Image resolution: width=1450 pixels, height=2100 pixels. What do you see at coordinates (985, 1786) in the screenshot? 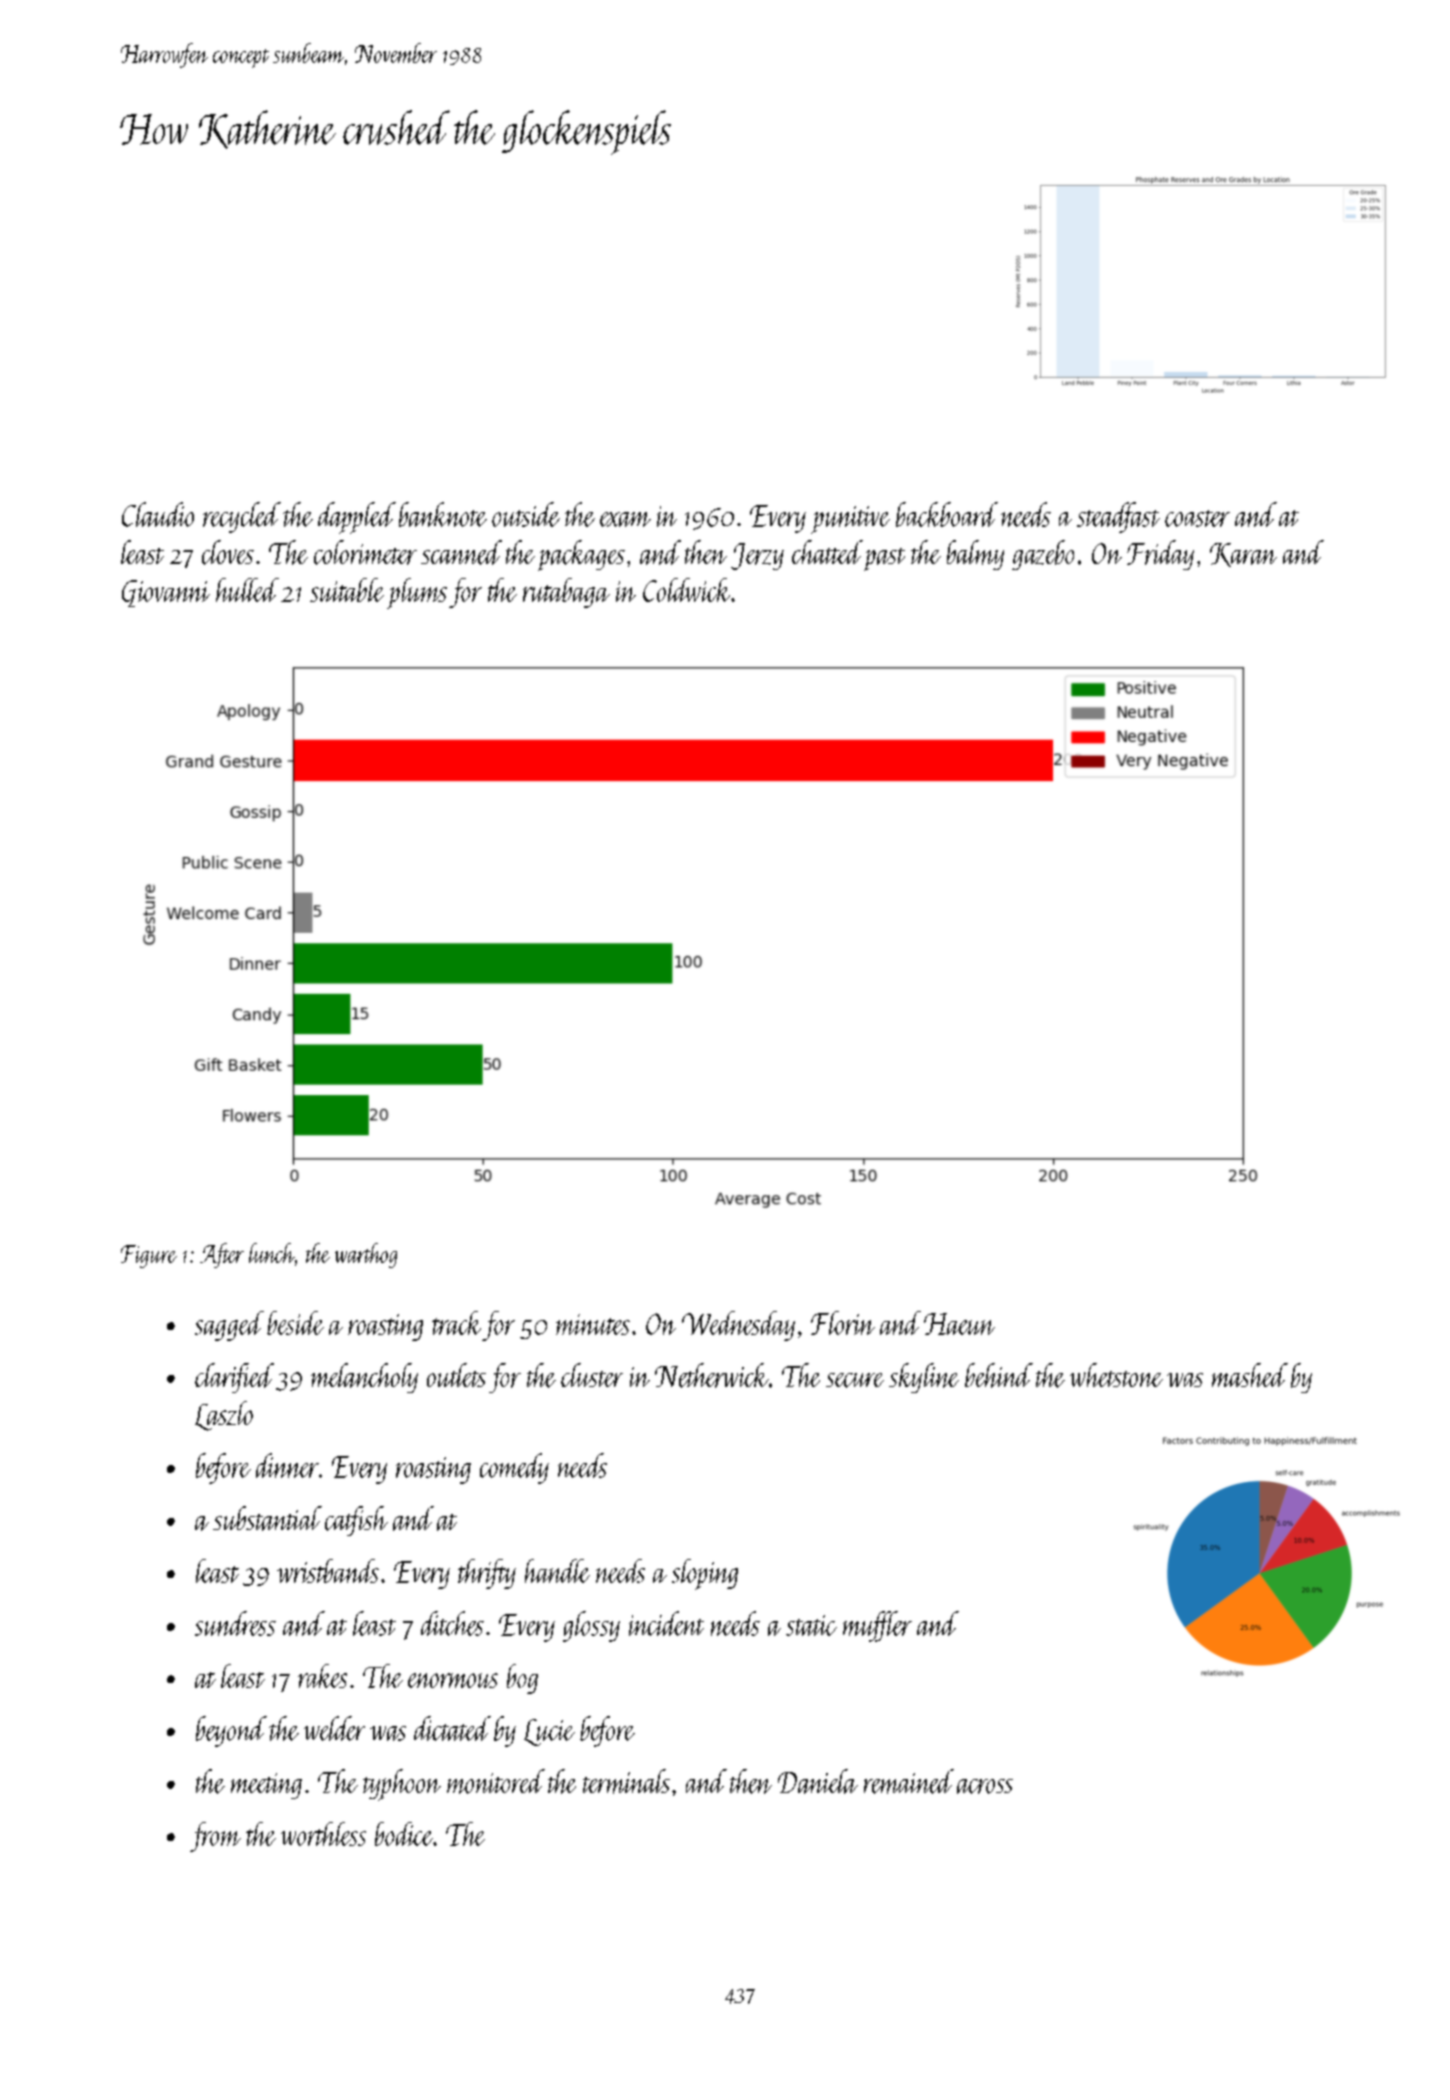
I see `across` at bounding box center [985, 1786].
